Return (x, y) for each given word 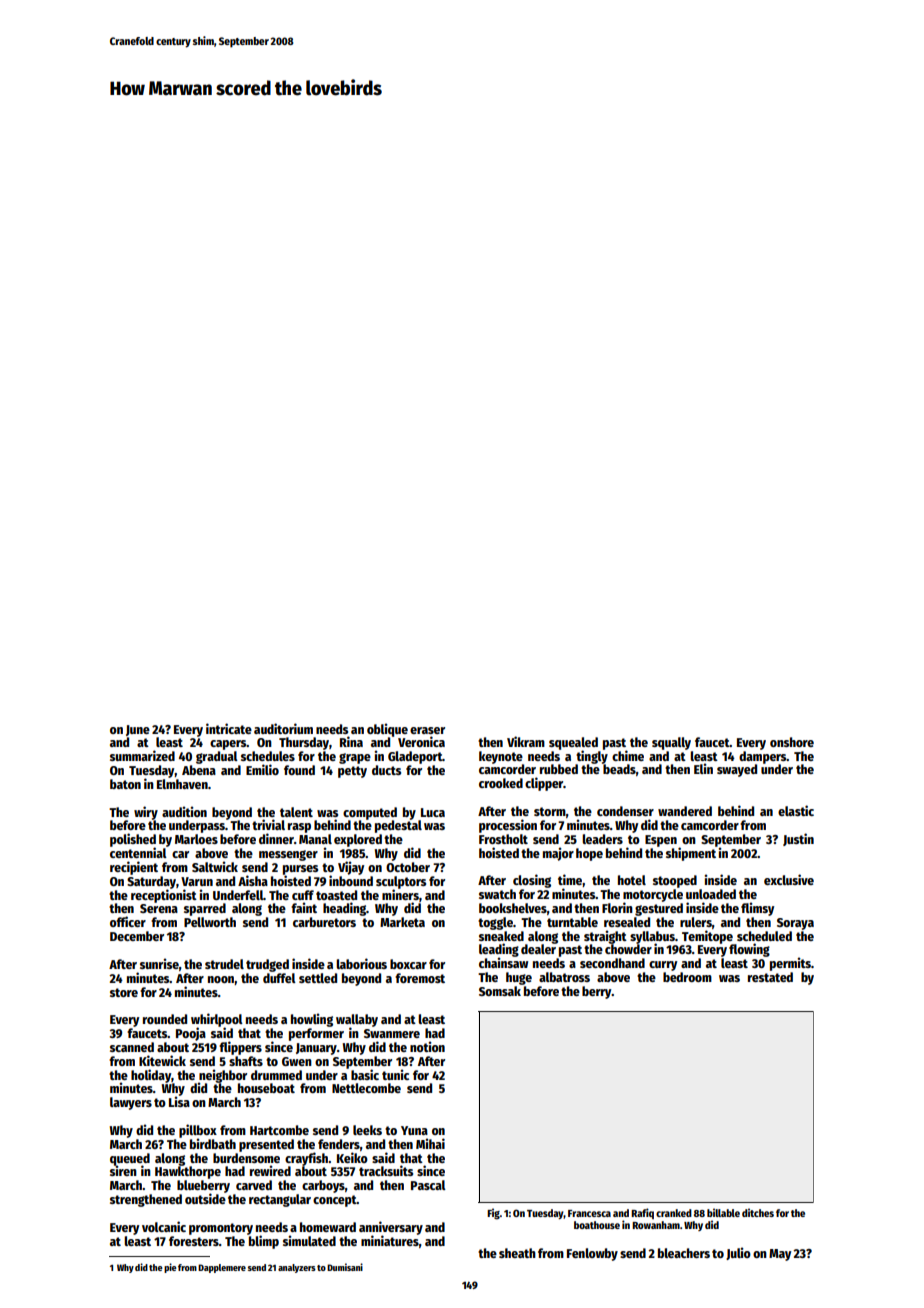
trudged (267, 965)
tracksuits (386, 1170)
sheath (517, 1253)
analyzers (297, 1268)
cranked (674, 1213)
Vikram (526, 741)
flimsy (757, 909)
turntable (572, 922)
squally (671, 743)
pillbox (198, 1131)
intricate (229, 728)
